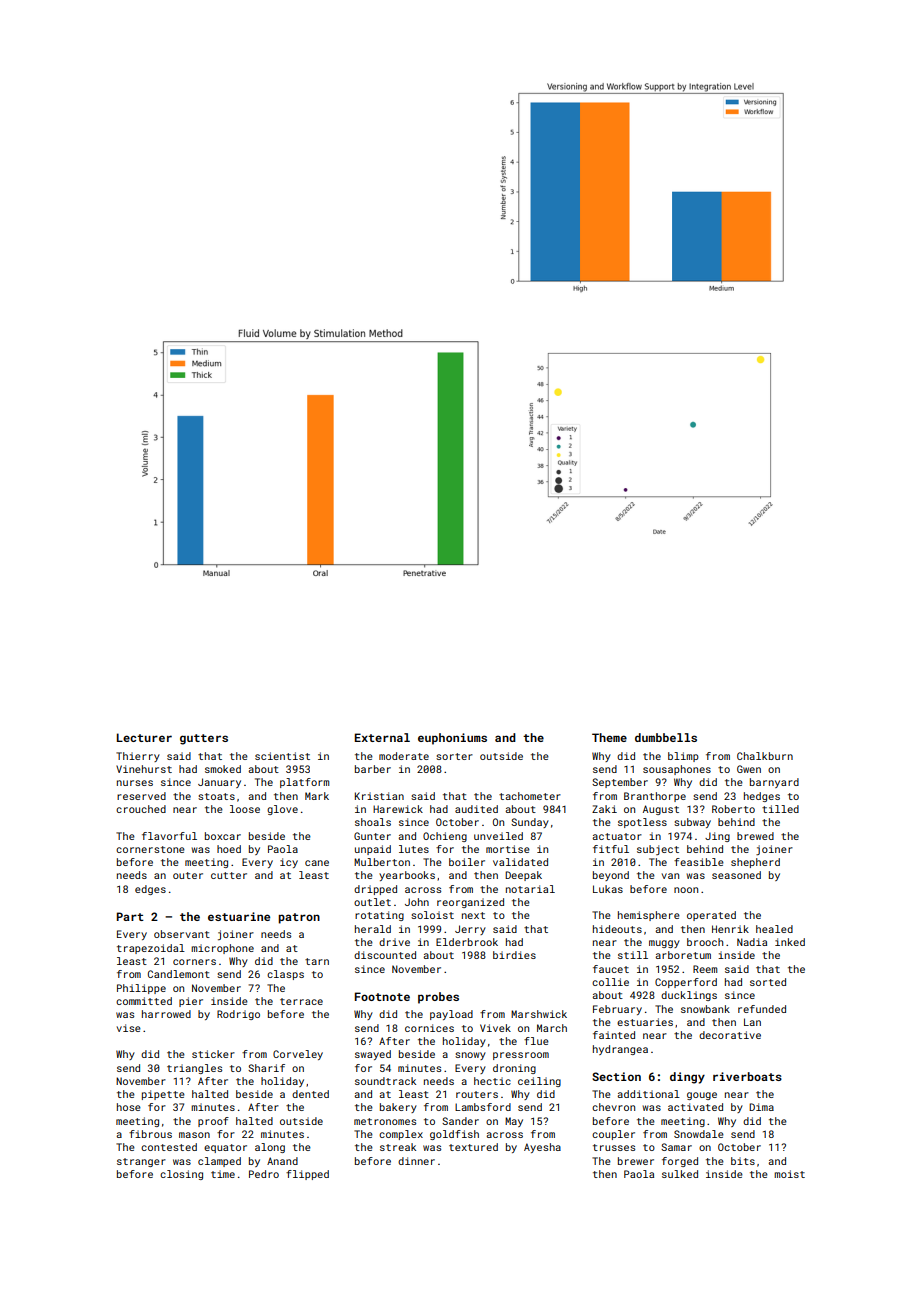 The height and width of the document is (1308, 924). What do you see at coordinates (379, 916) in the document?
I see `rotating` at bounding box center [379, 916].
